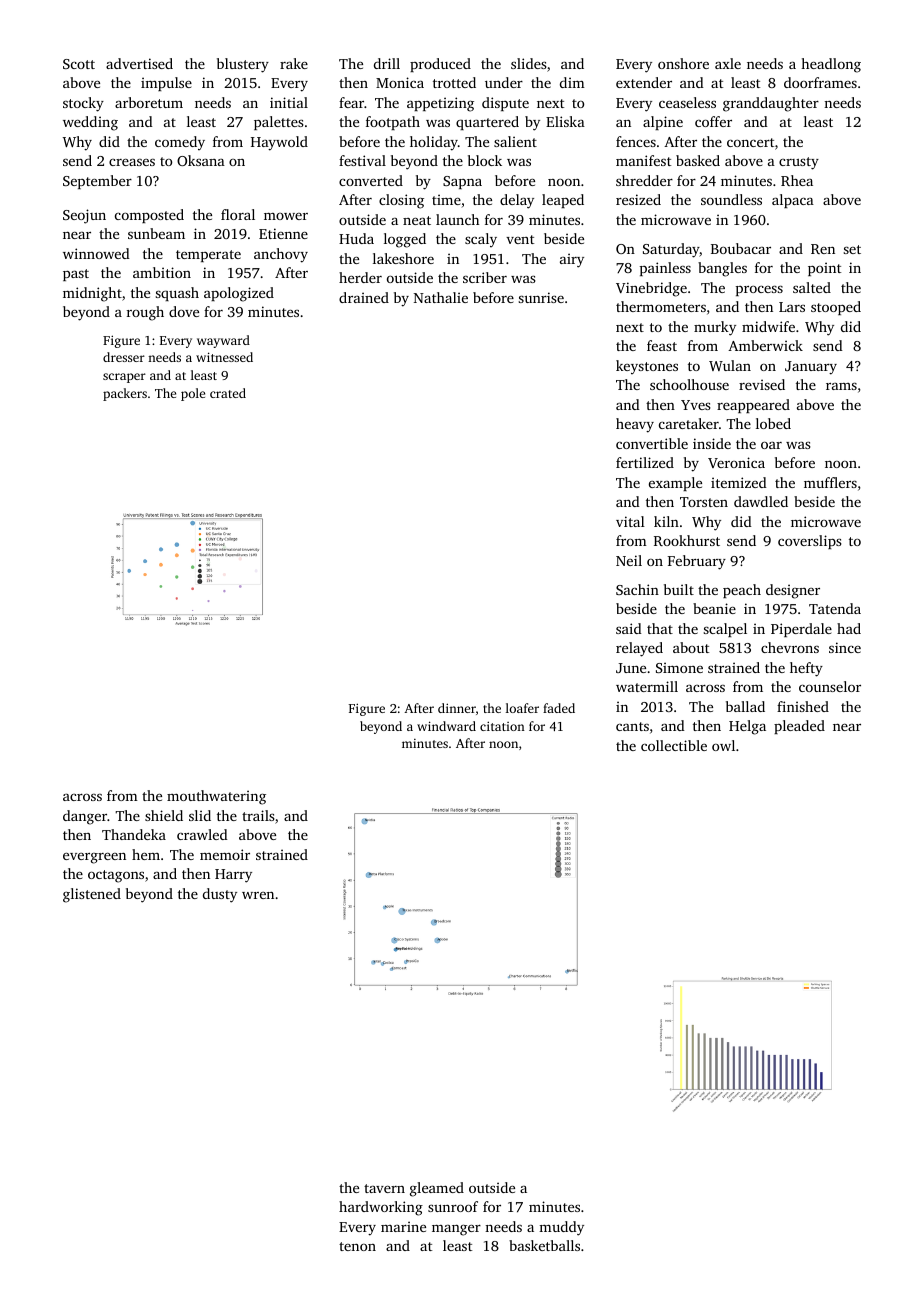 The width and height of the document is (924, 1308). Describe the element at coordinates (793, 201) in the document. I see `alpaca` at that location.
